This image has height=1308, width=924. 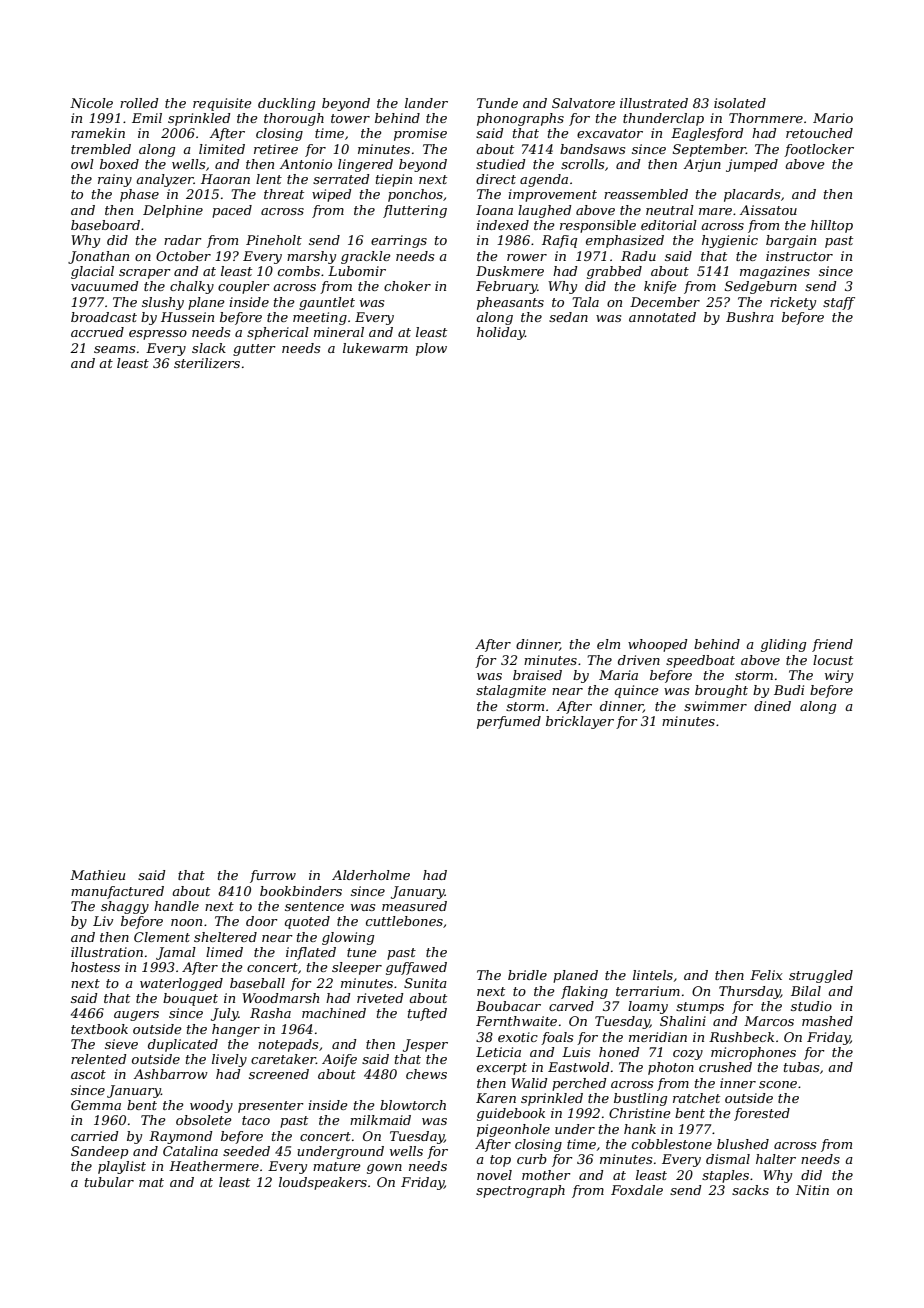 What do you see at coordinates (537, 675) in the image?
I see `braised` at bounding box center [537, 675].
